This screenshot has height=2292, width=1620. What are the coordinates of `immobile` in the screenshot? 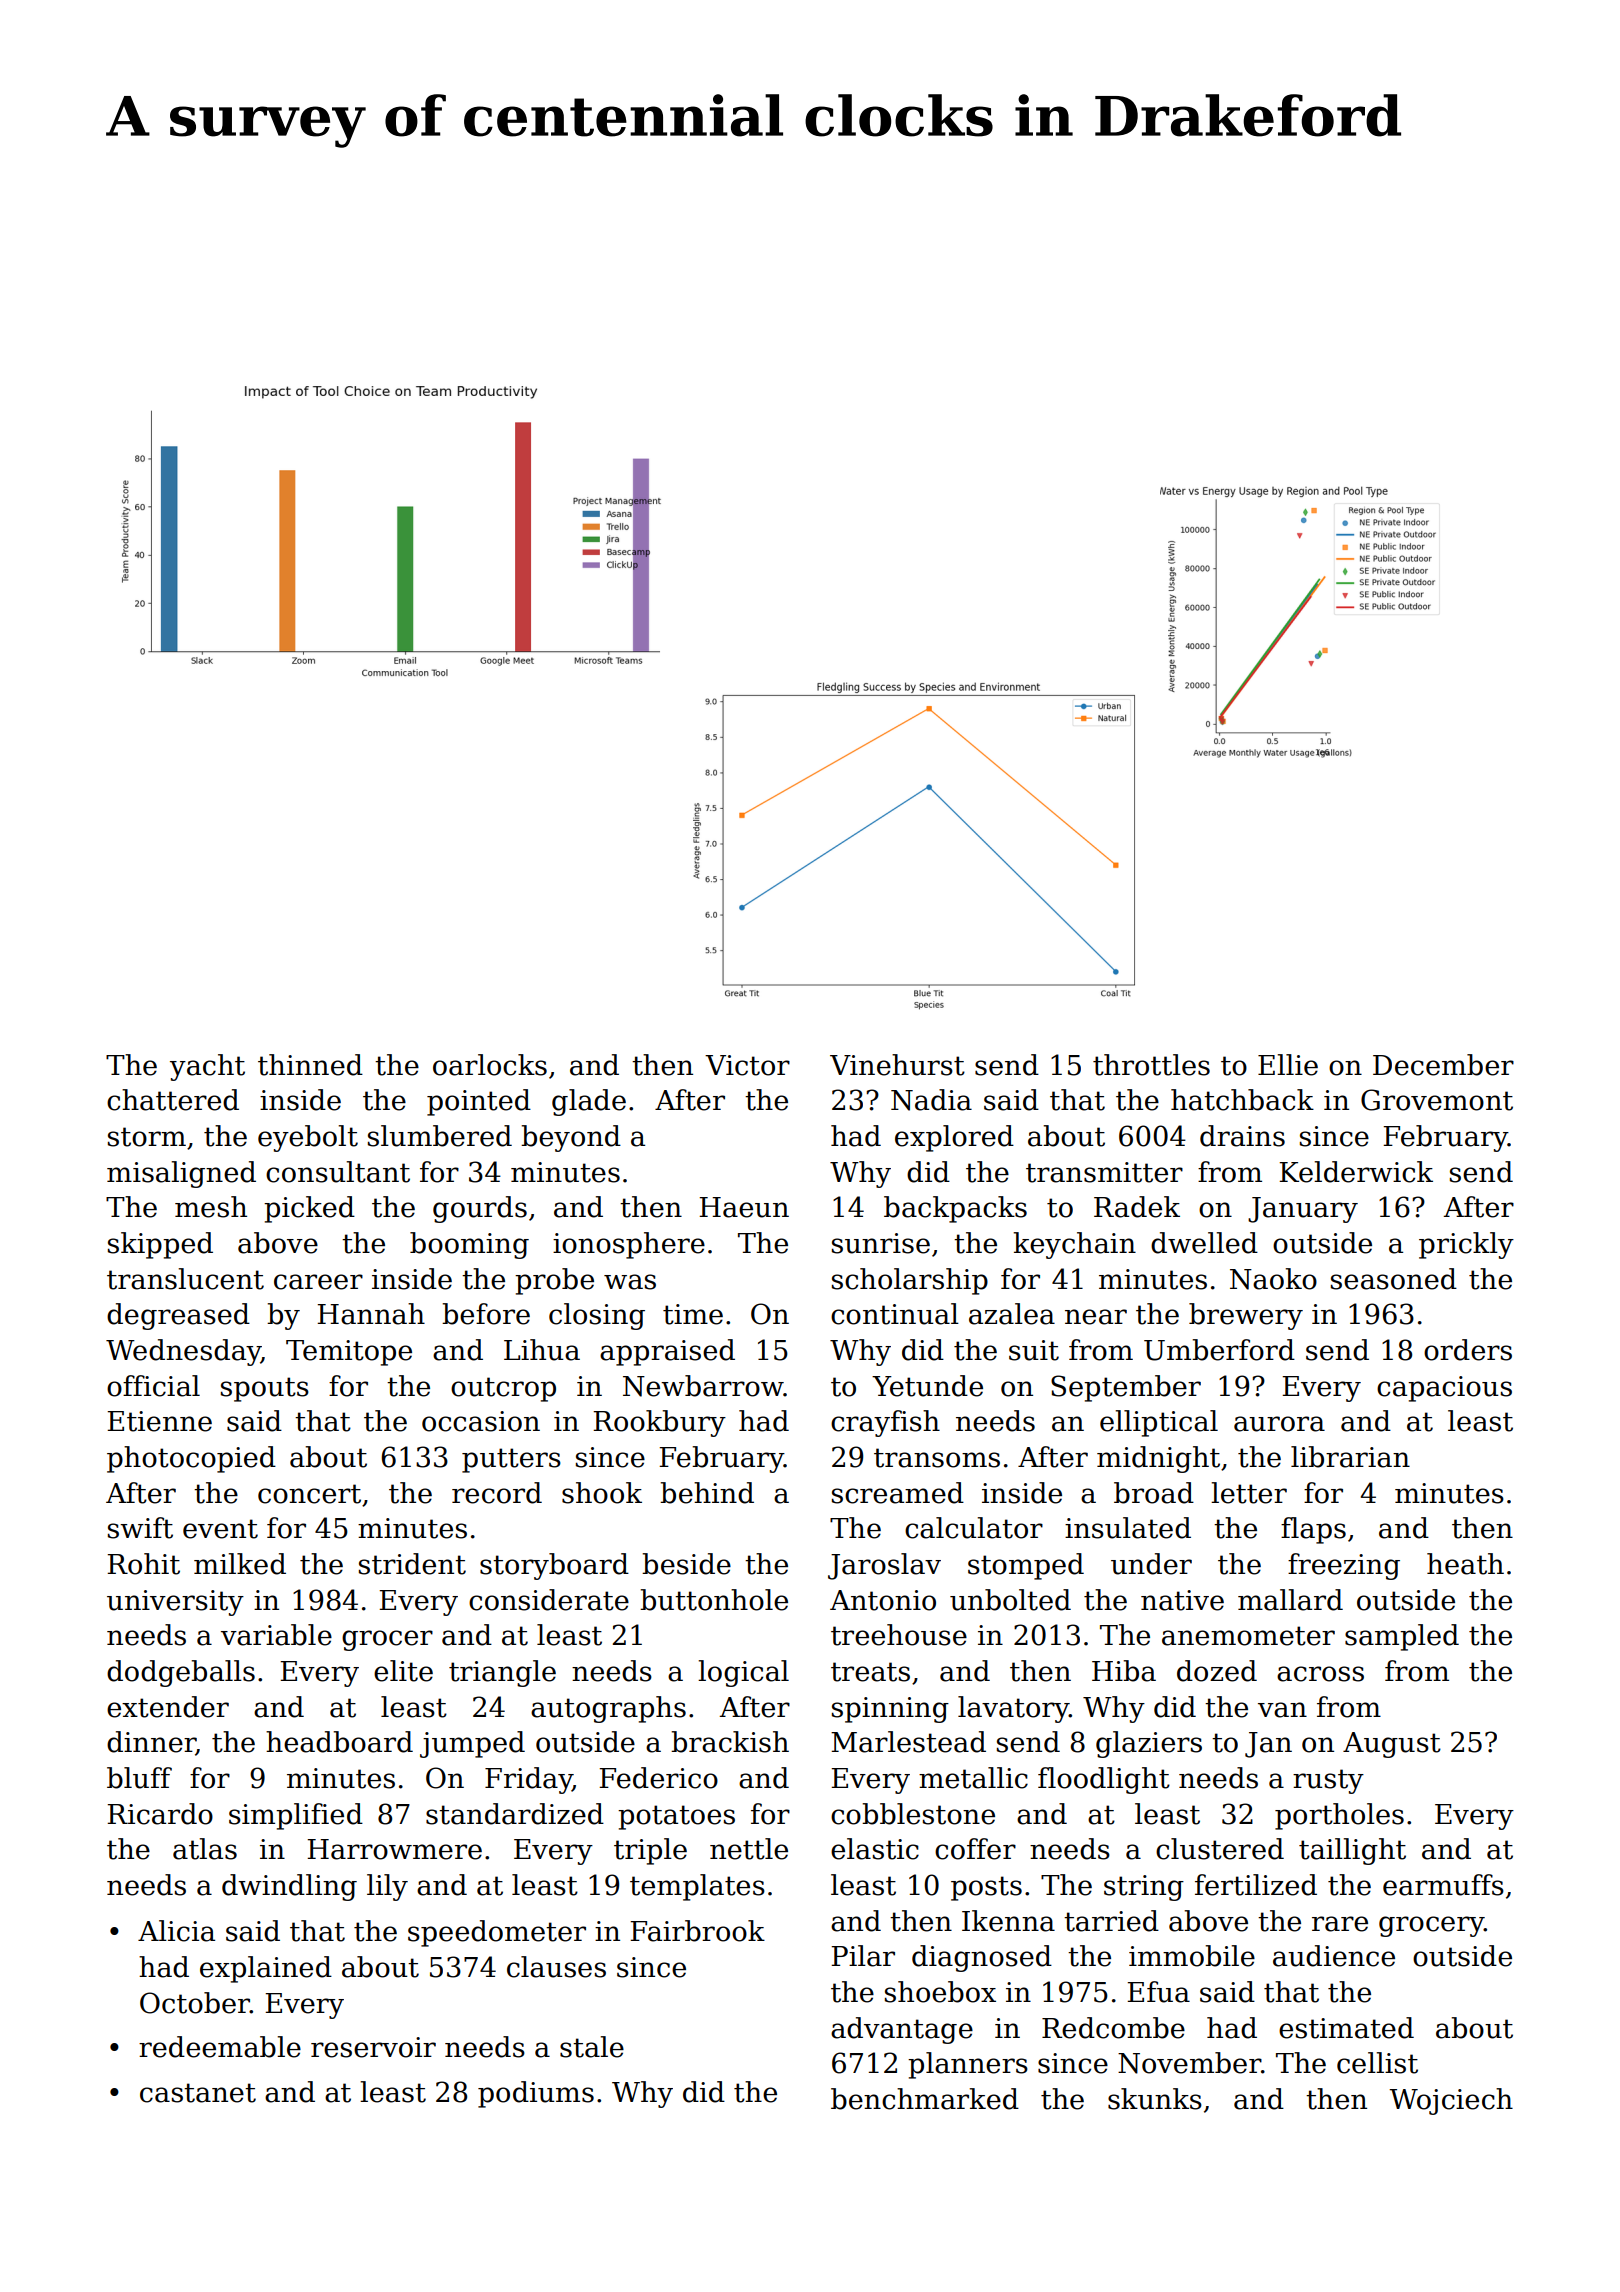 It's located at (1192, 1956).
